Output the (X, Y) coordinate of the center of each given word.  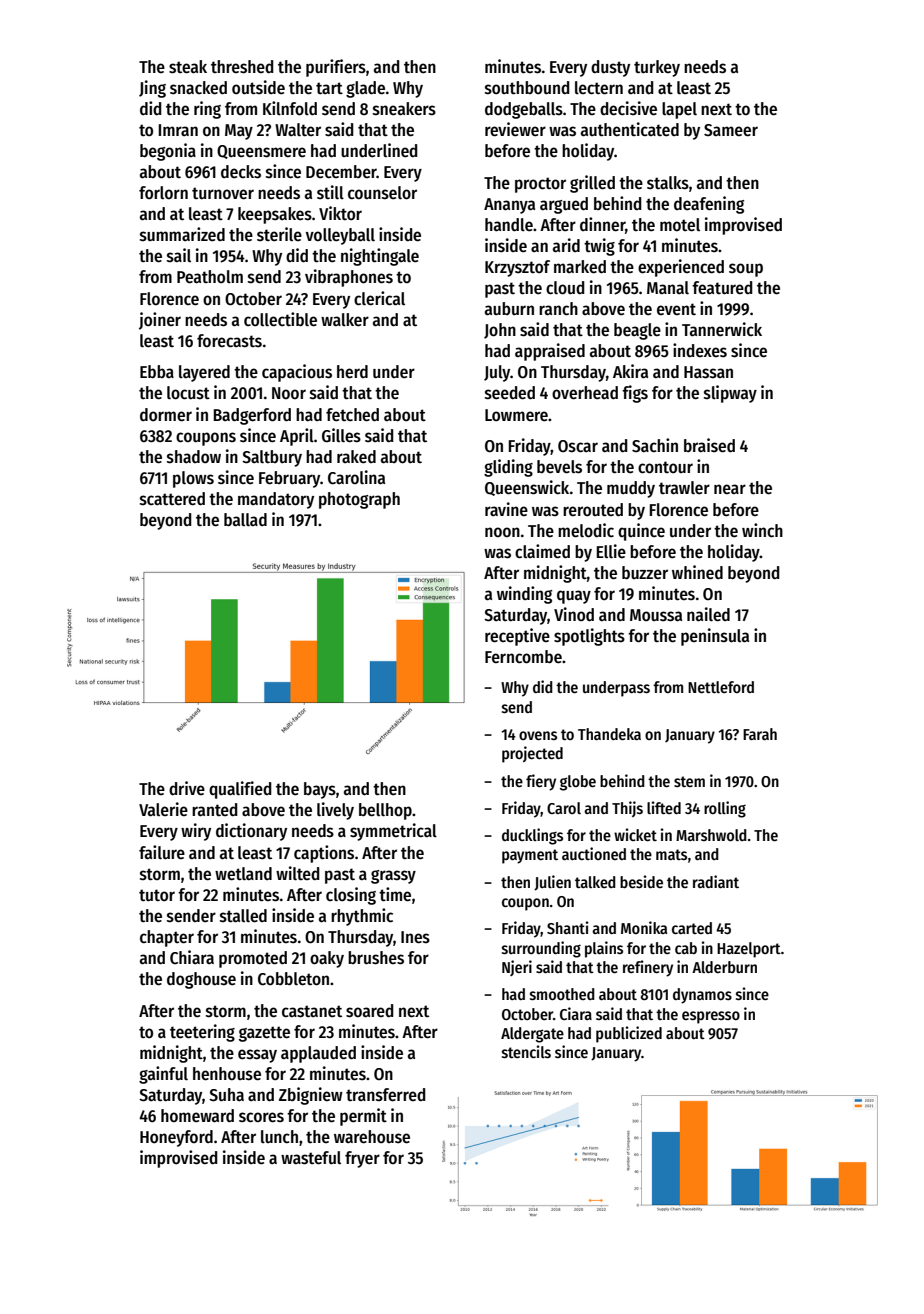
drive (187, 788)
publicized (629, 1034)
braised (709, 445)
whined (697, 572)
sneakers (404, 109)
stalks (668, 183)
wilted (298, 873)
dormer (166, 415)
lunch (279, 1136)
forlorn (163, 193)
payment (530, 856)
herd (352, 372)
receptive (517, 637)
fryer (362, 1159)
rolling (725, 809)
